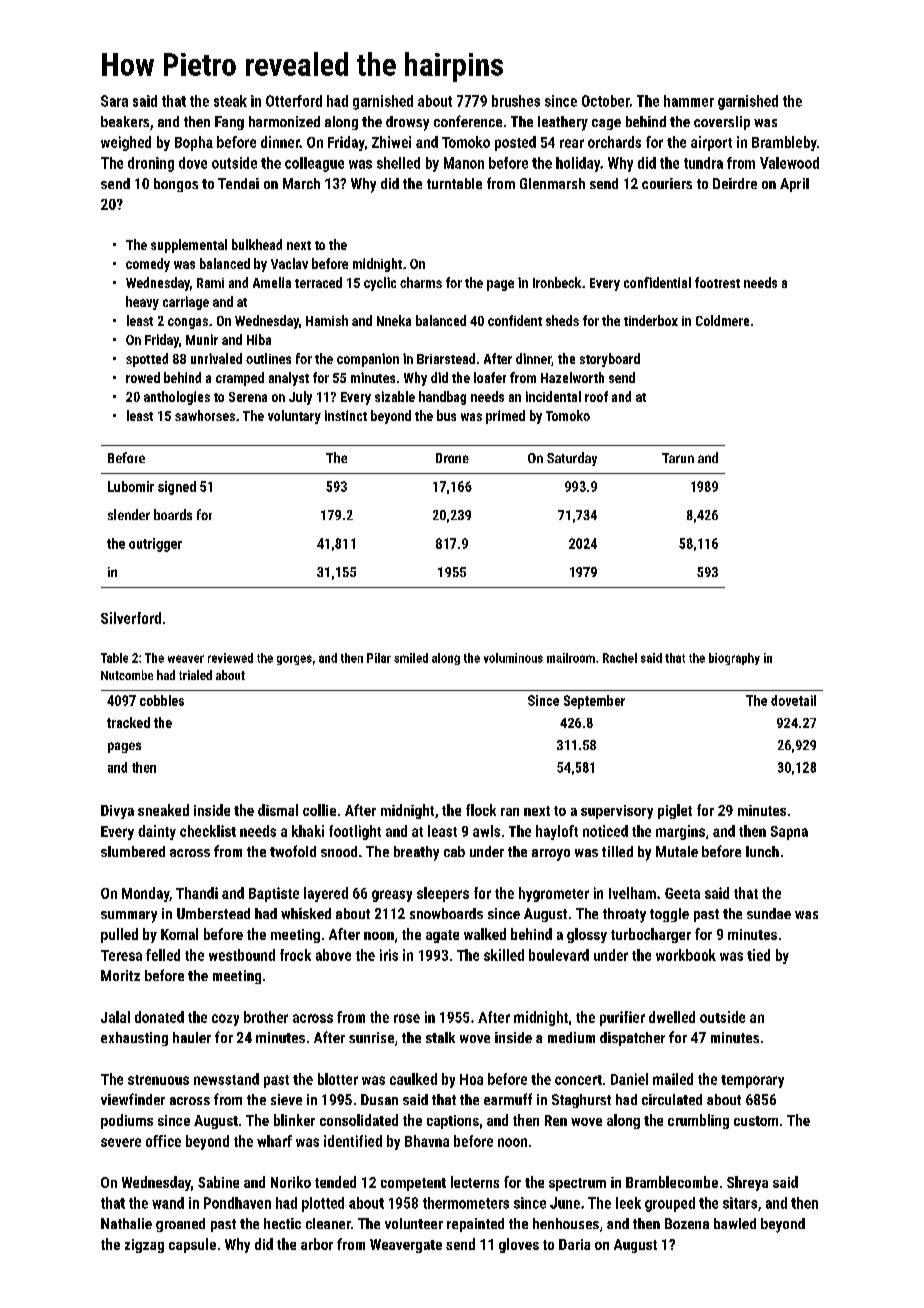 The image size is (924, 1308). What do you see at coordinates (131, 618) in the screenshot?
I see `Silverford` at bounding box center [131, 618].
